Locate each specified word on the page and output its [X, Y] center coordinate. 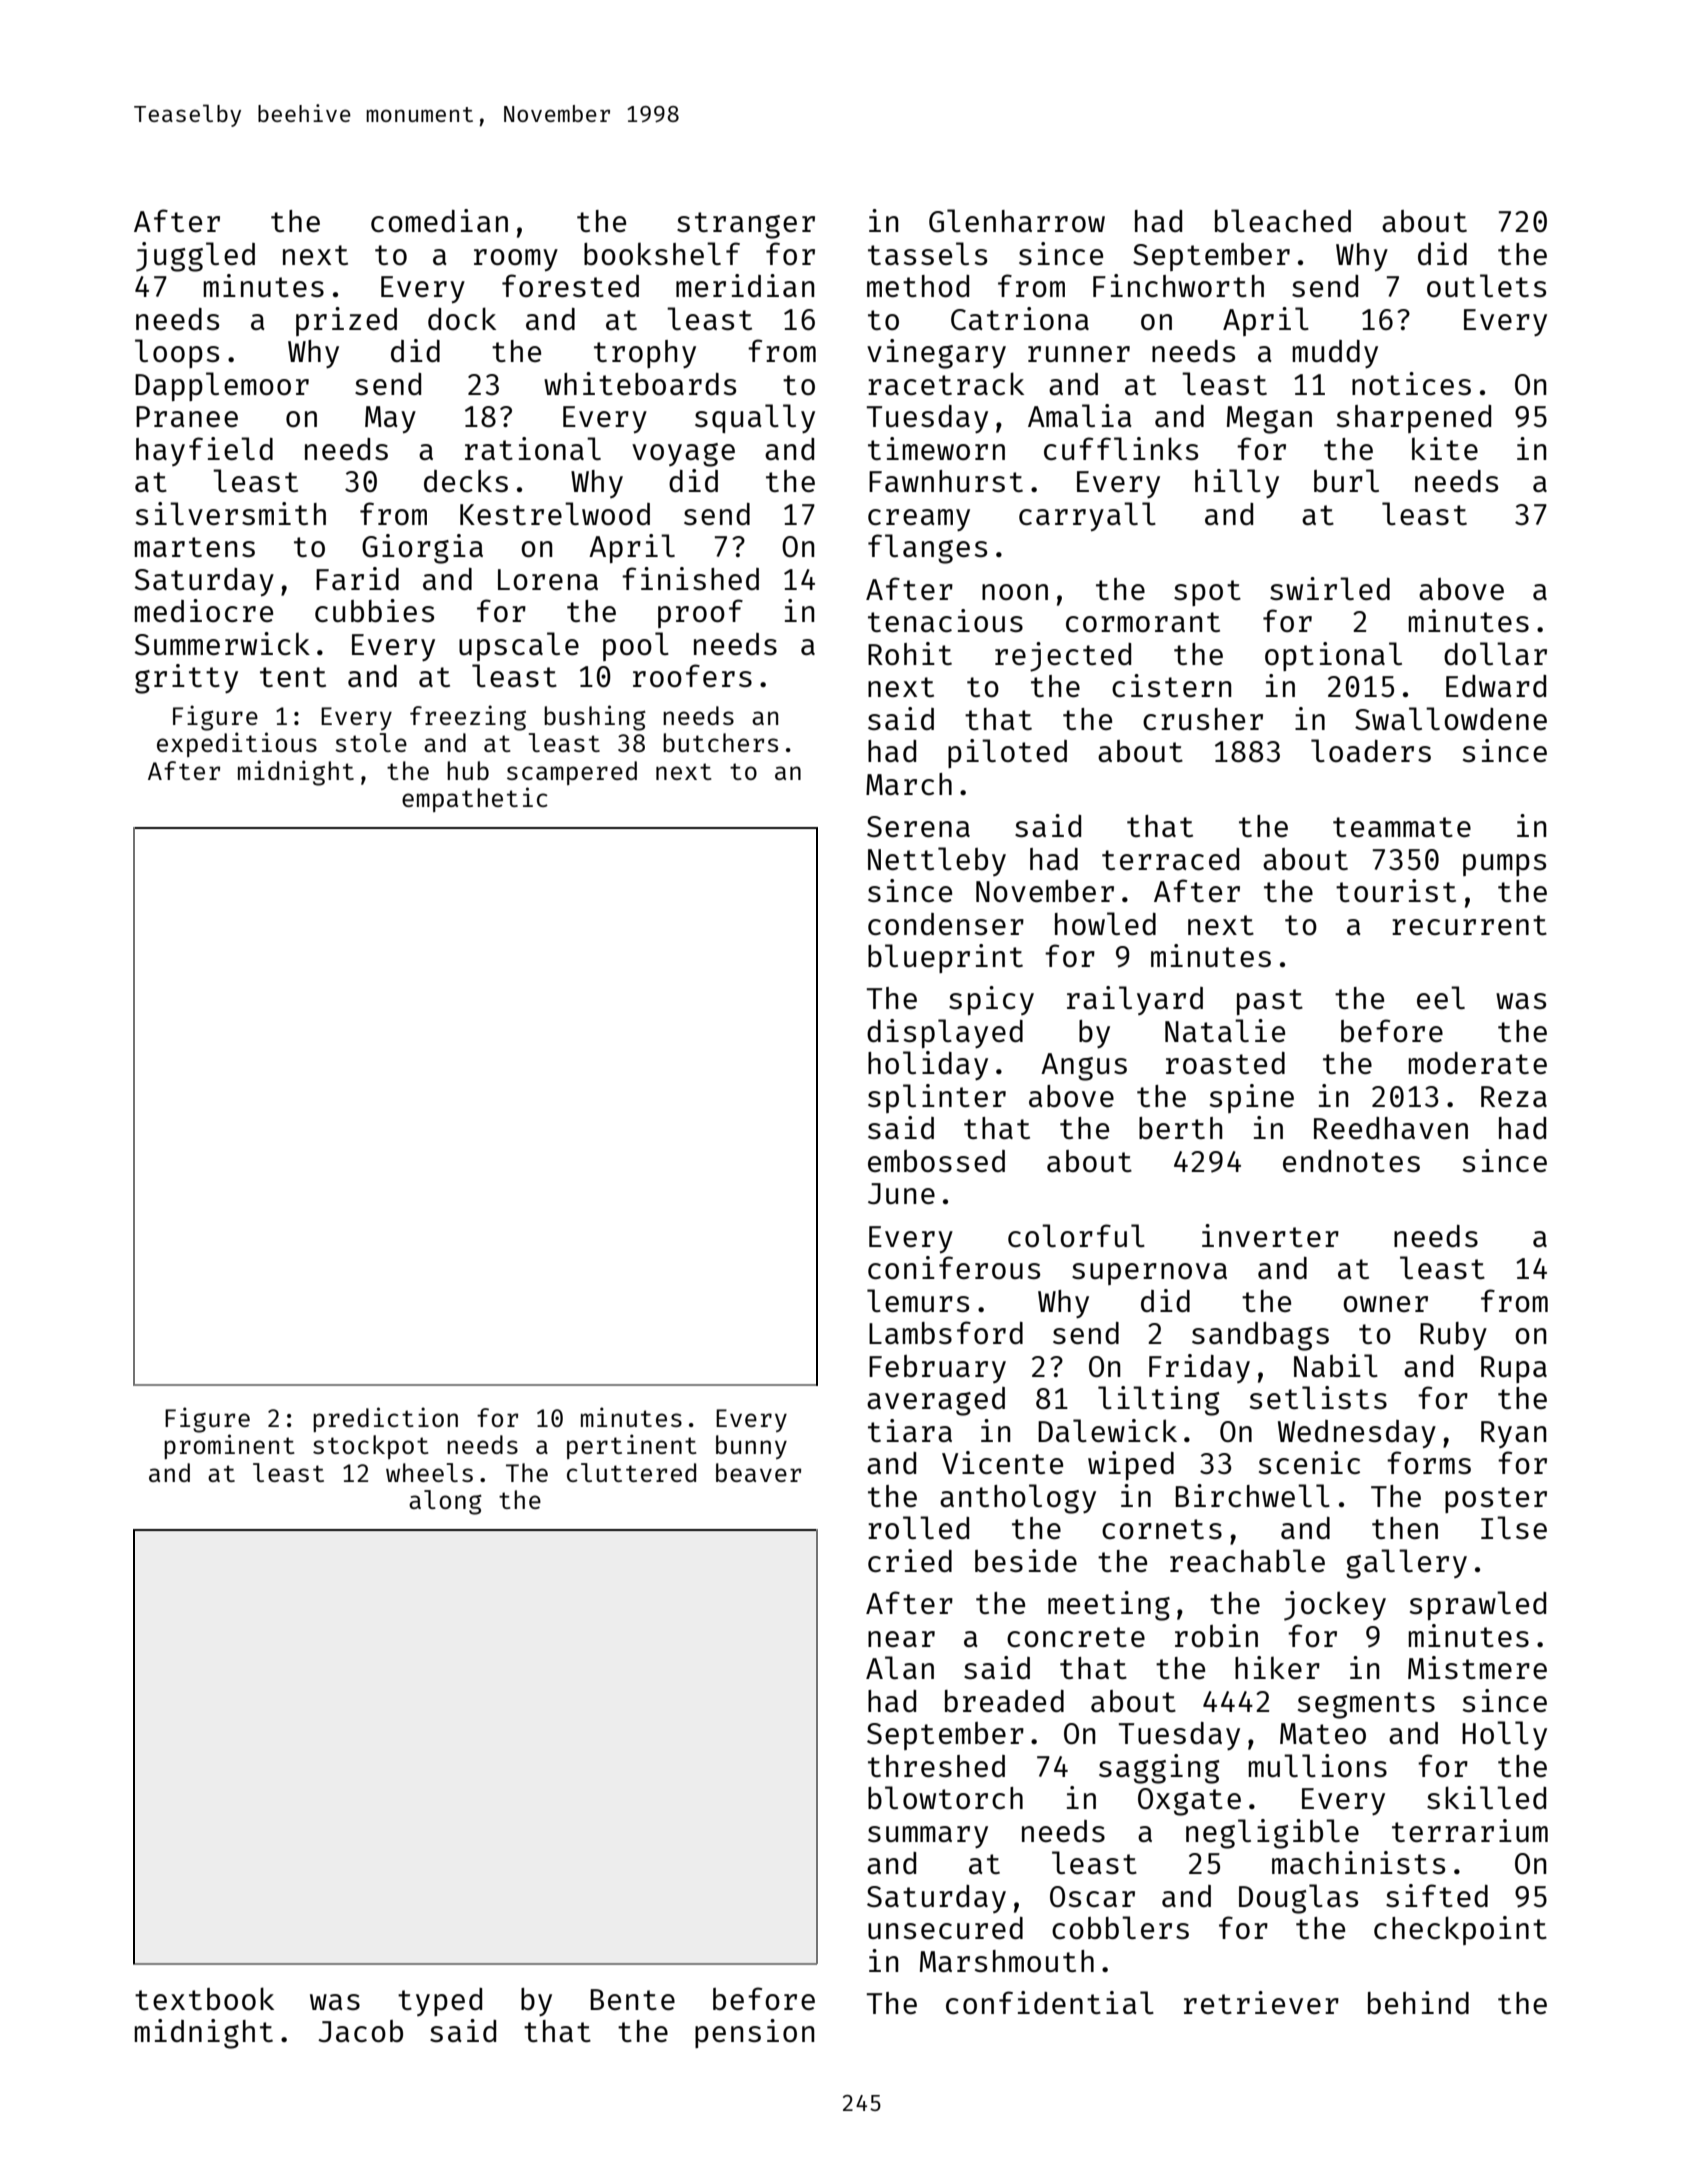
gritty [186, 679]
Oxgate [1189, 1802]
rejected [1063, 657]
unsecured [945, 1928]
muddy [1335, 354]
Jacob [360, 2031]
